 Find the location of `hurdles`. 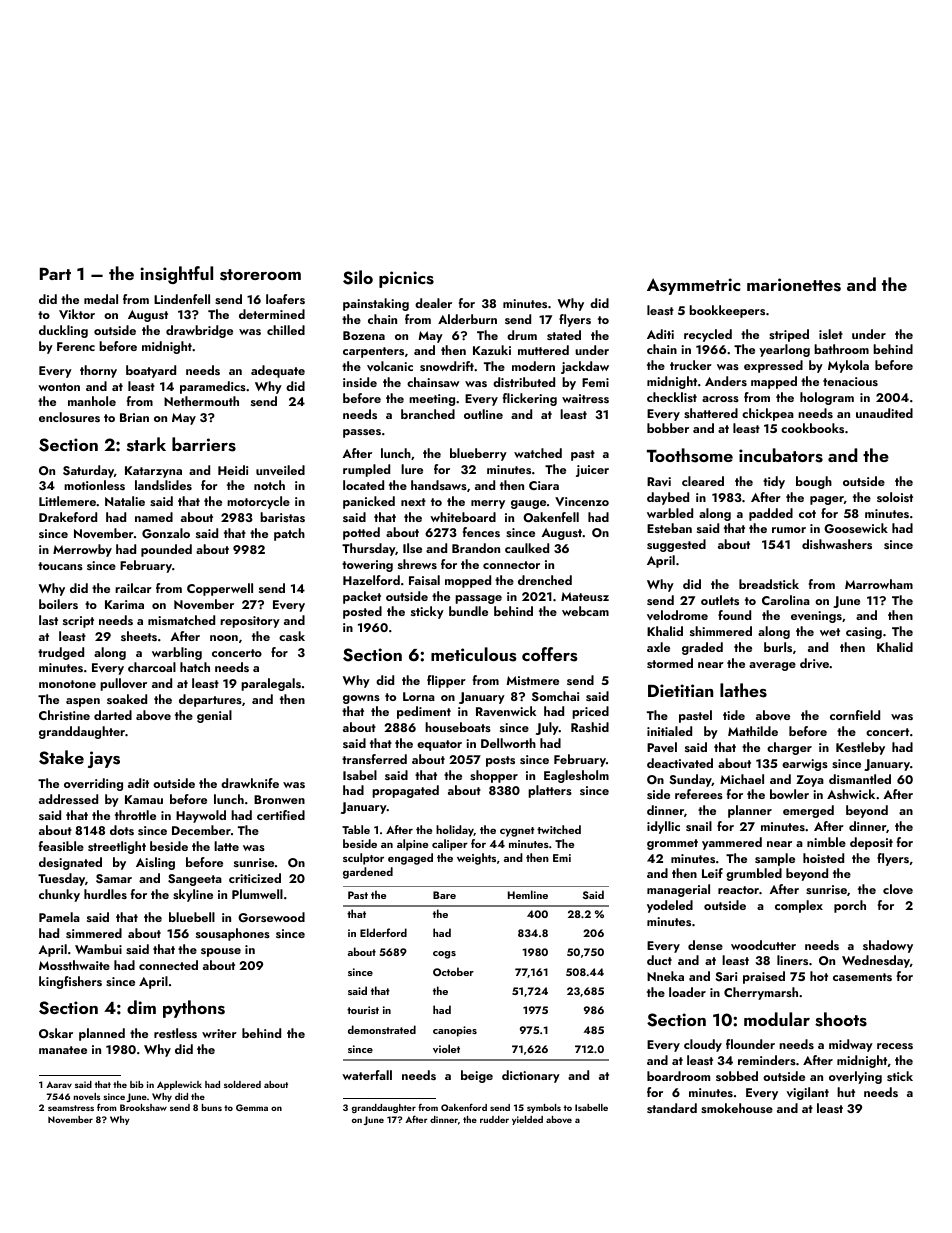

hurdles is located at coordinates (105, 894).
